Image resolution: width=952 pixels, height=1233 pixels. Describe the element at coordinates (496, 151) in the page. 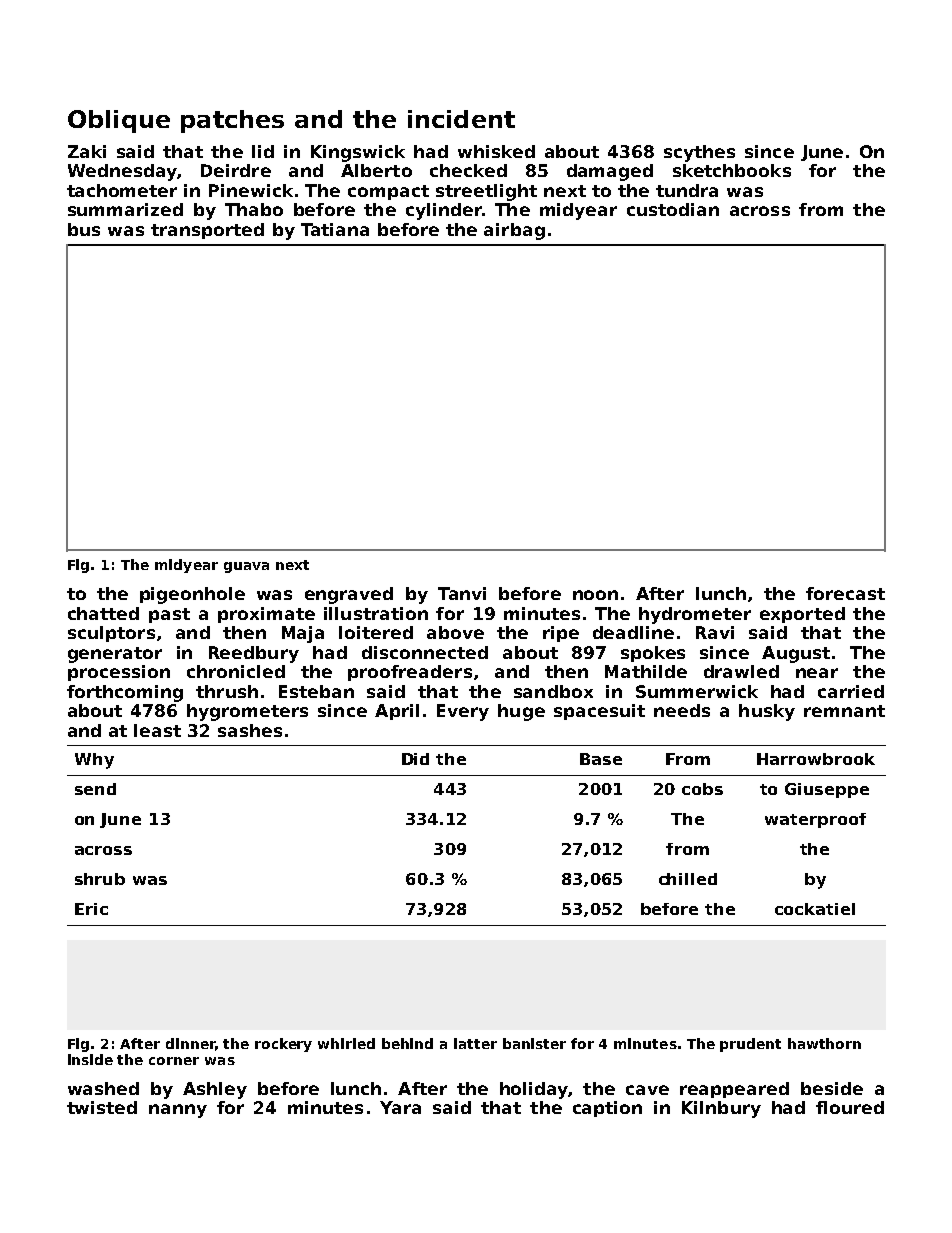

I see `whisked` at that location.
